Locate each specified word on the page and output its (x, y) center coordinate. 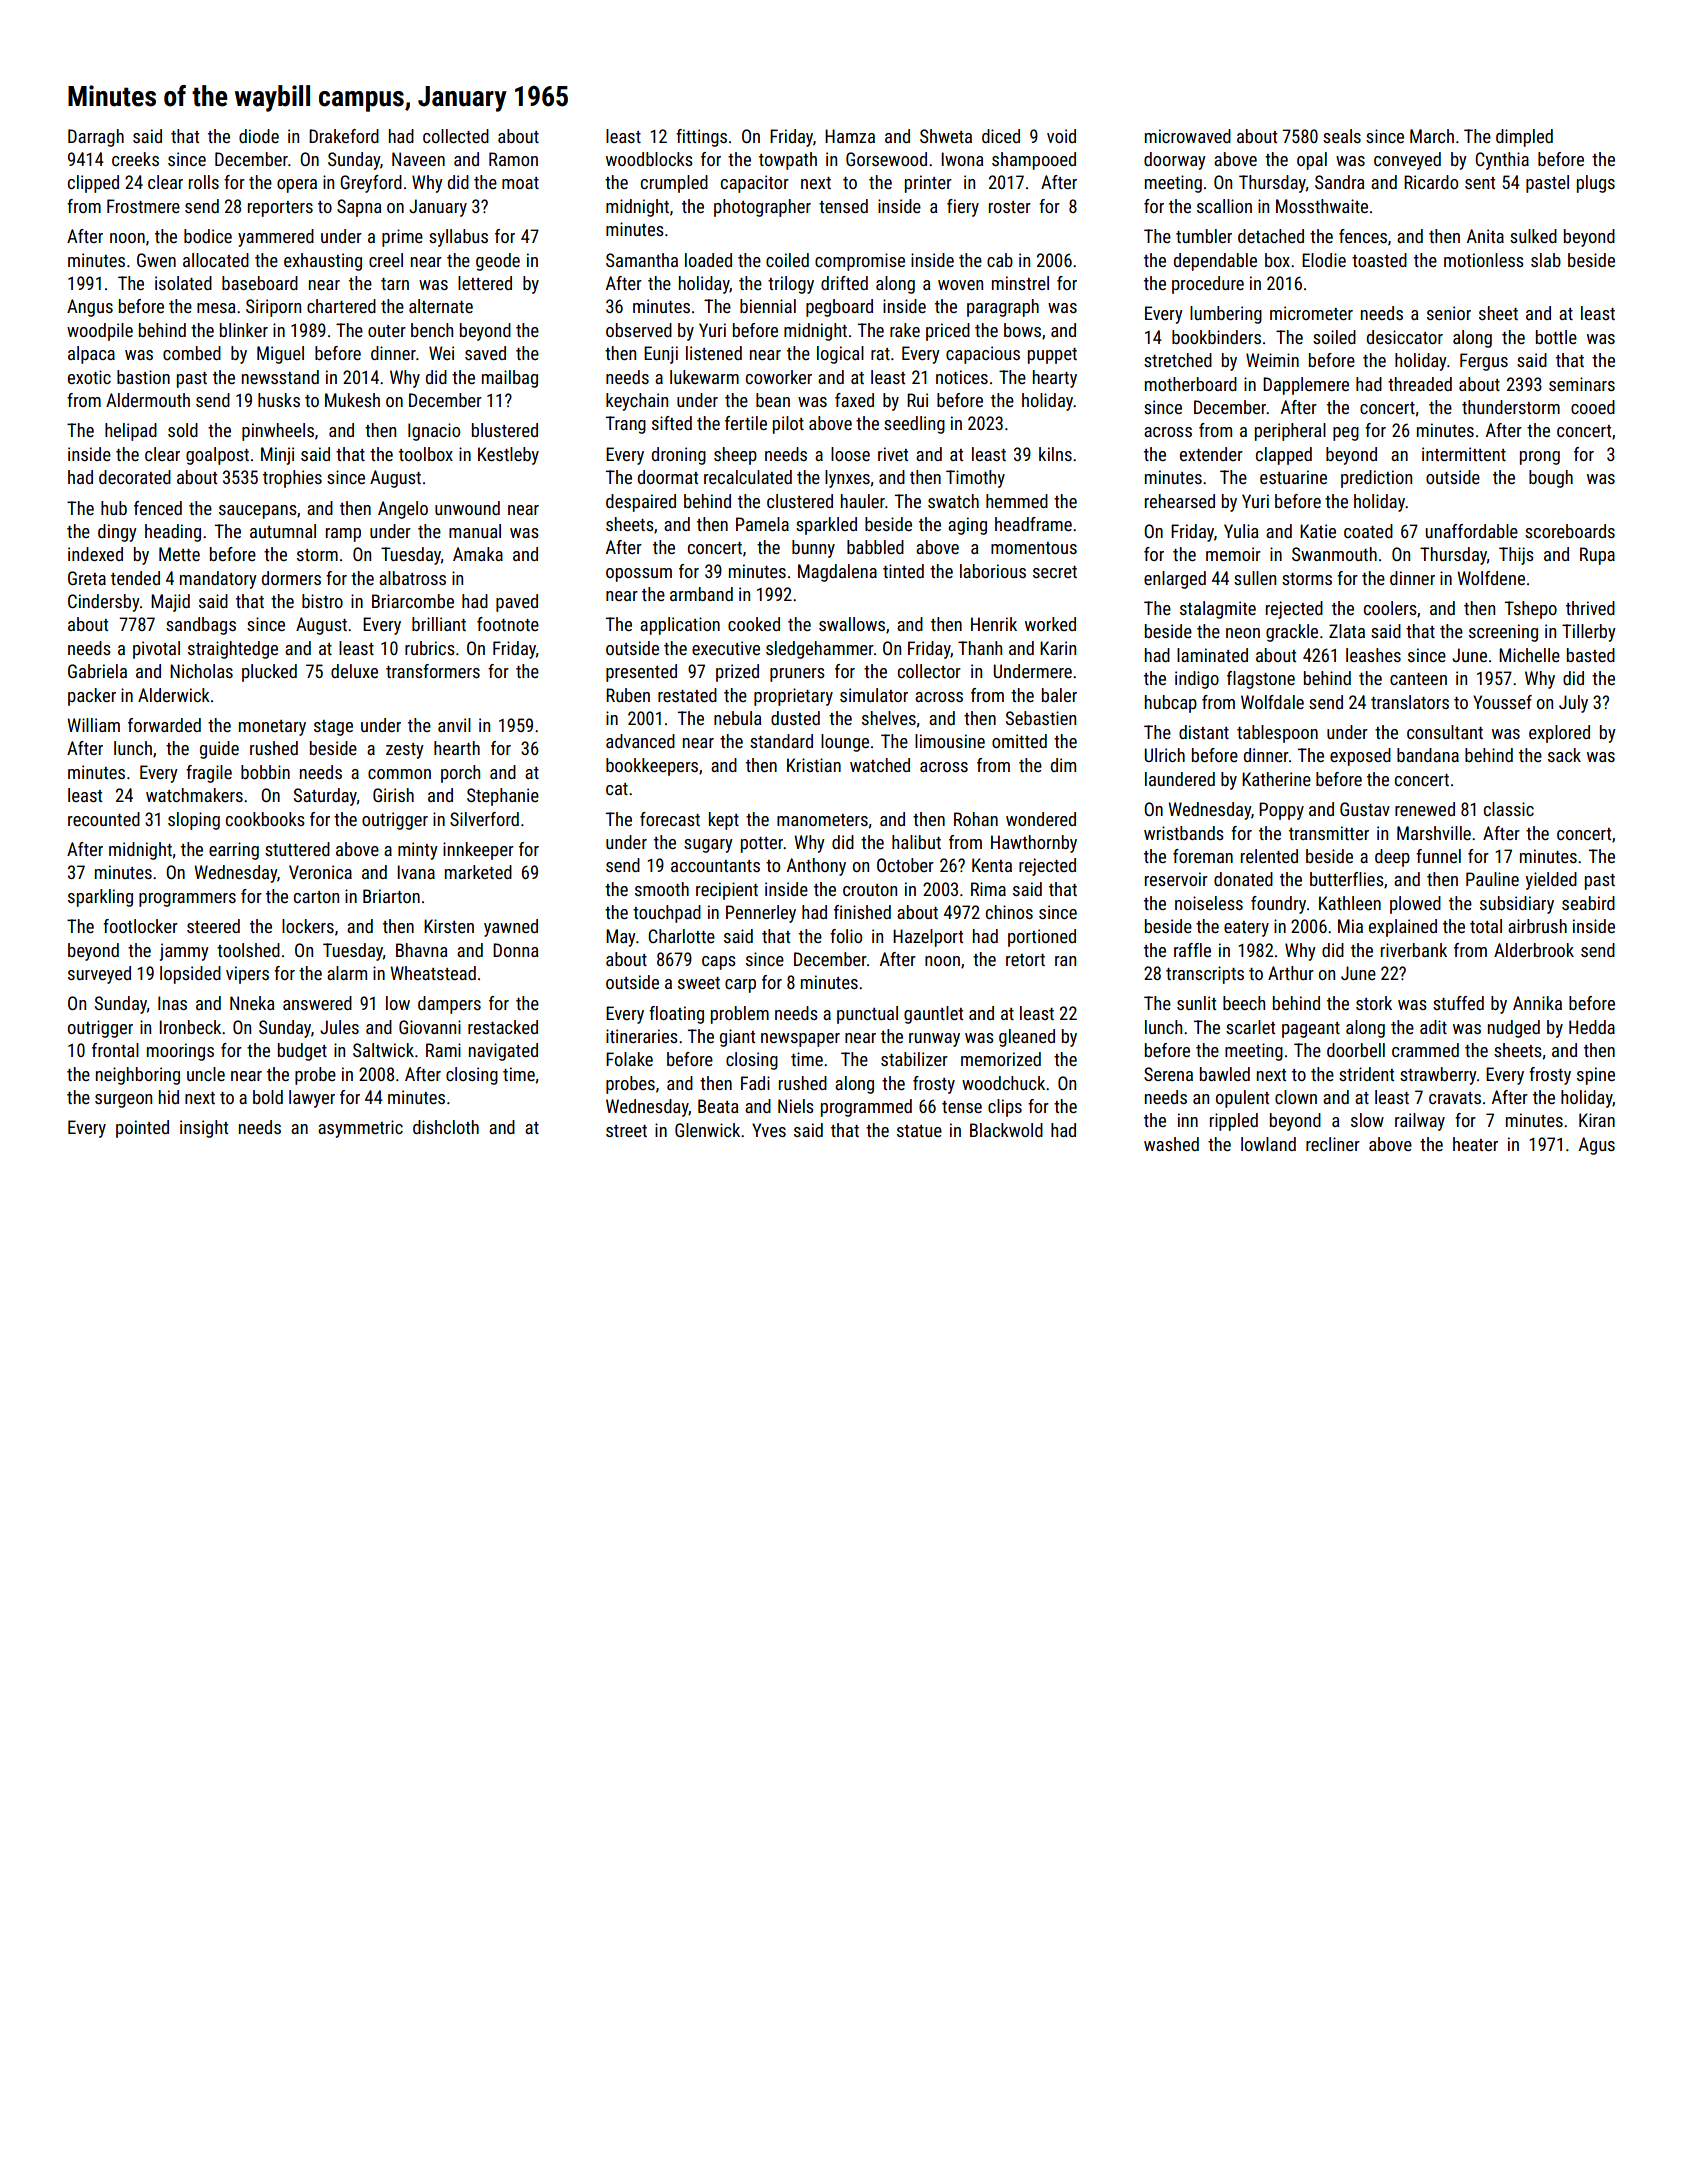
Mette (179, 554)
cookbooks (265, 819)
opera (297, 186)
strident (1366, 1074)
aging (967, 526)
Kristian (814, 765)
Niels (796, 1106)
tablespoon (1277, 734)
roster (1010, 207)
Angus (90, 308)
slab (1546, 260)
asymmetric (360, 1129)
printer (928, 184)
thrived (1590, 608)
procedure (1208, 285)
